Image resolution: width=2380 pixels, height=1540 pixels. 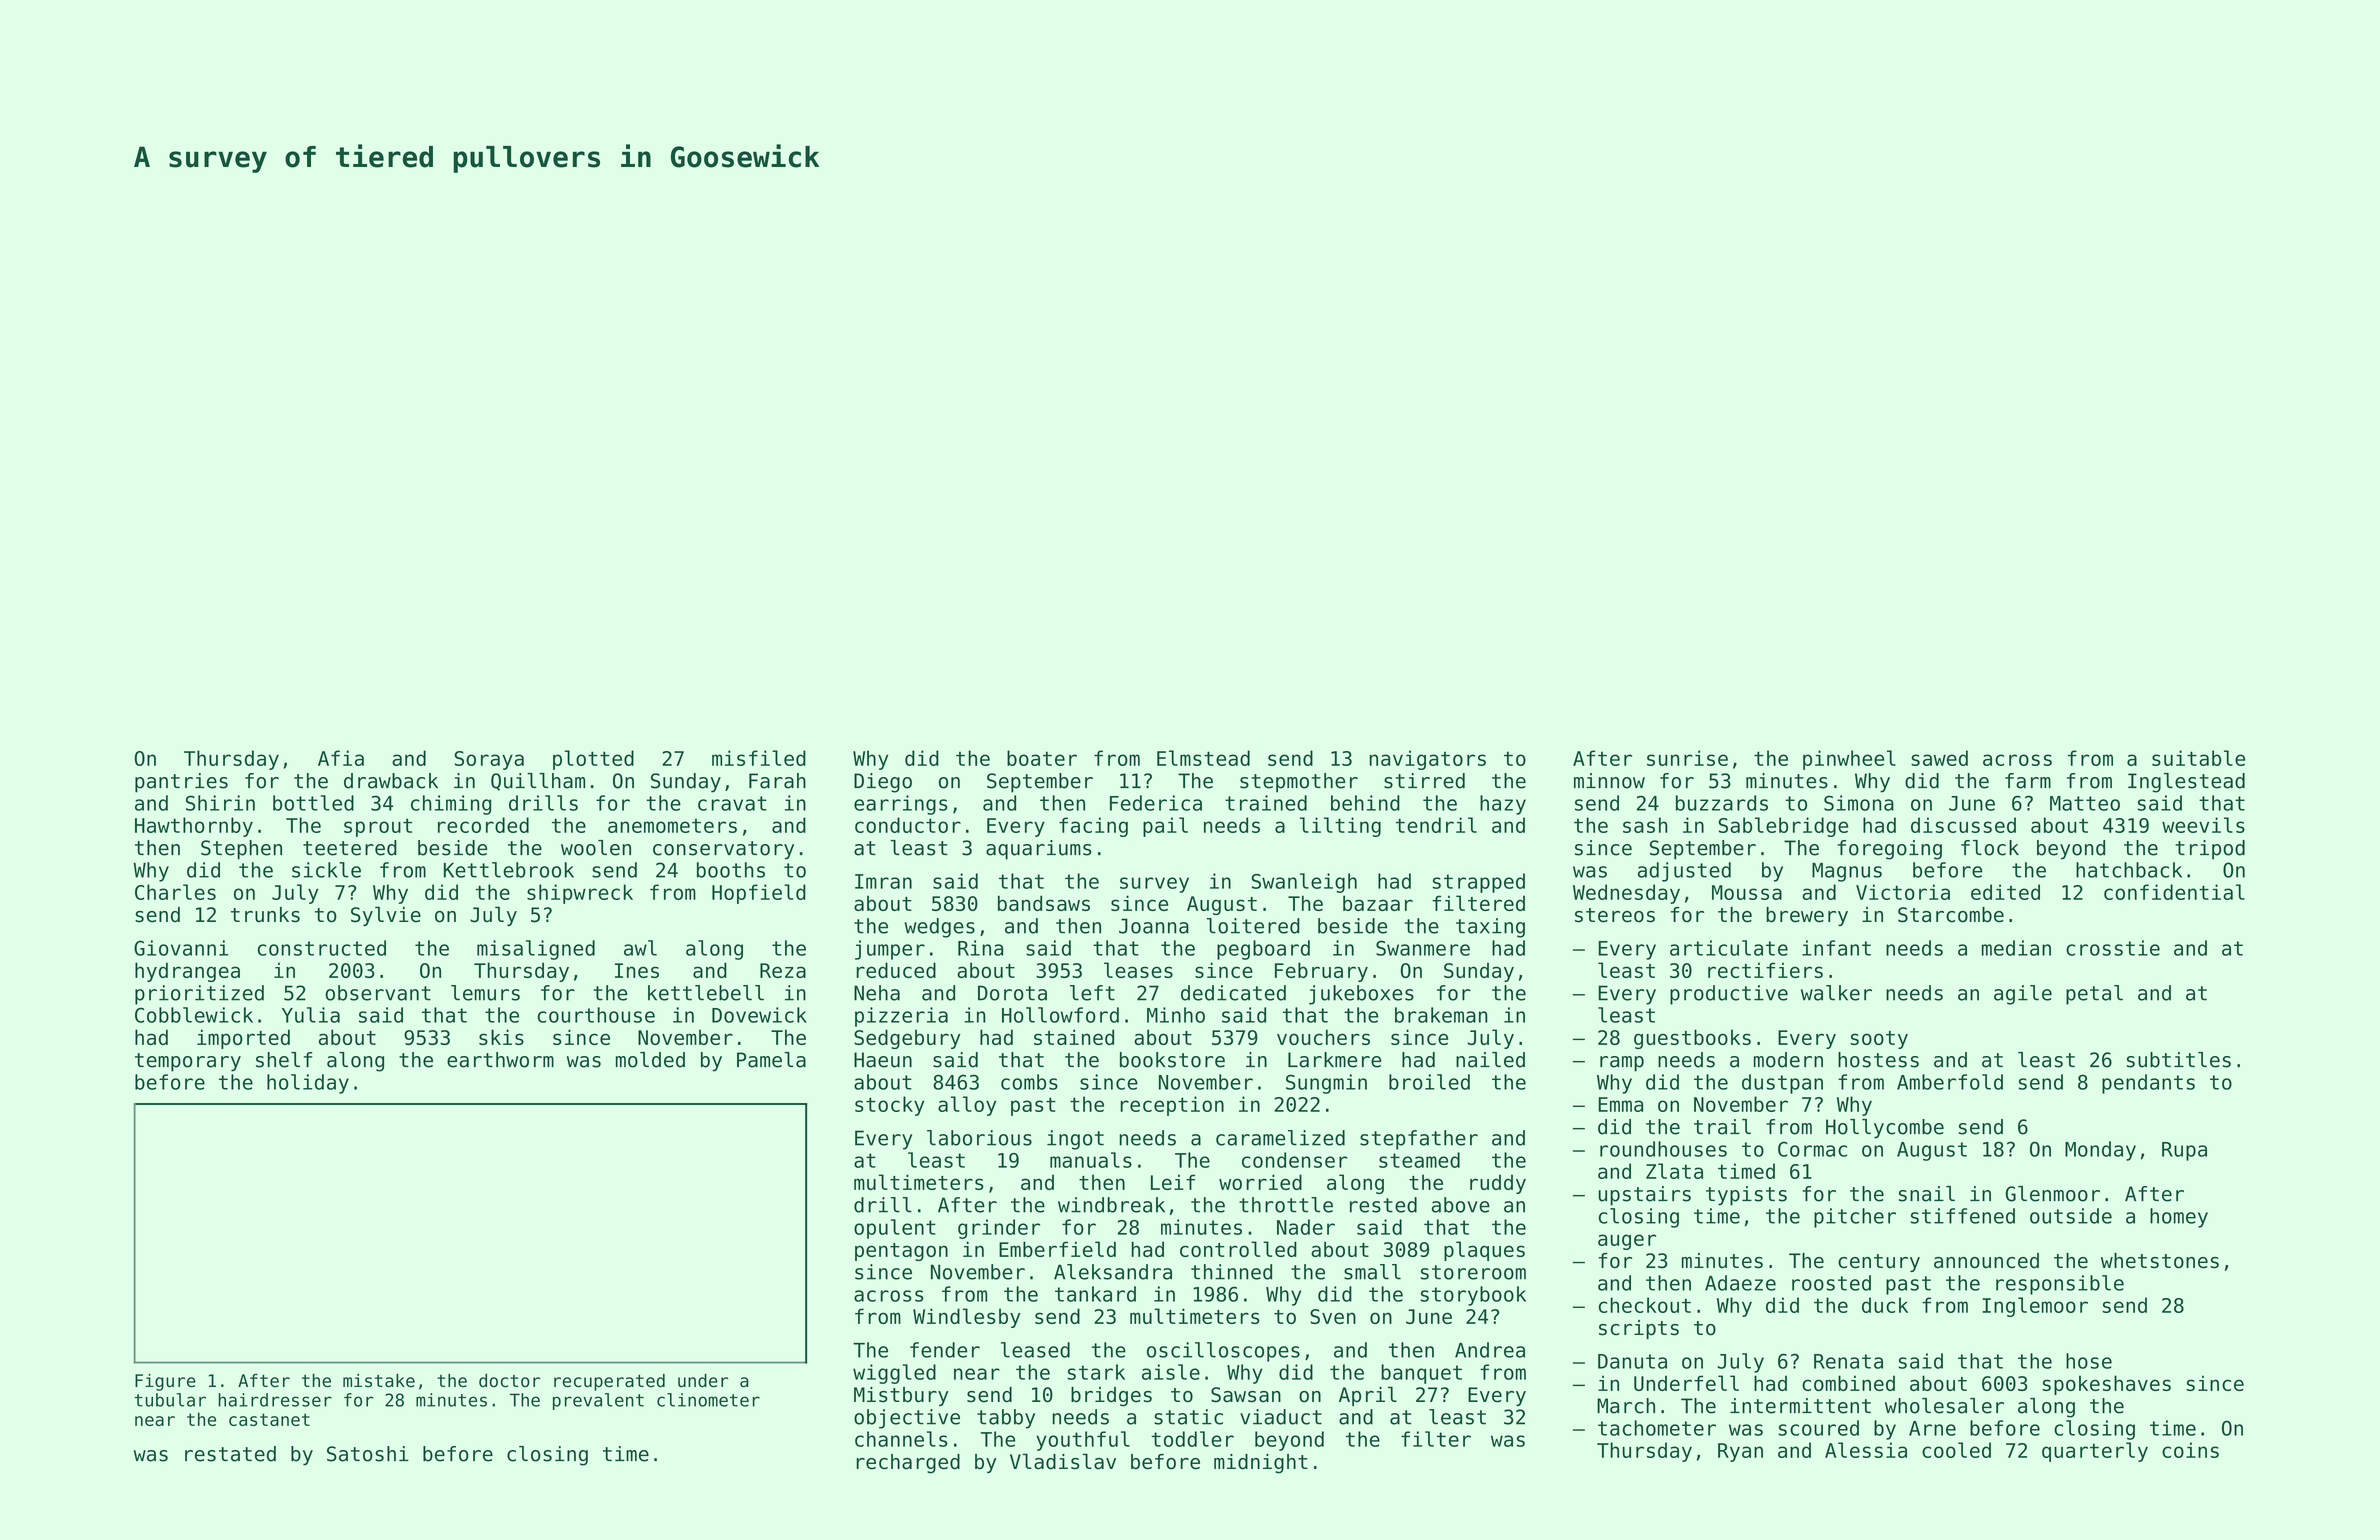 What do you see at coordinates (2179, 1060) in the screenshot?
I see `subtitles` at bounding box center [2179, 1060].
